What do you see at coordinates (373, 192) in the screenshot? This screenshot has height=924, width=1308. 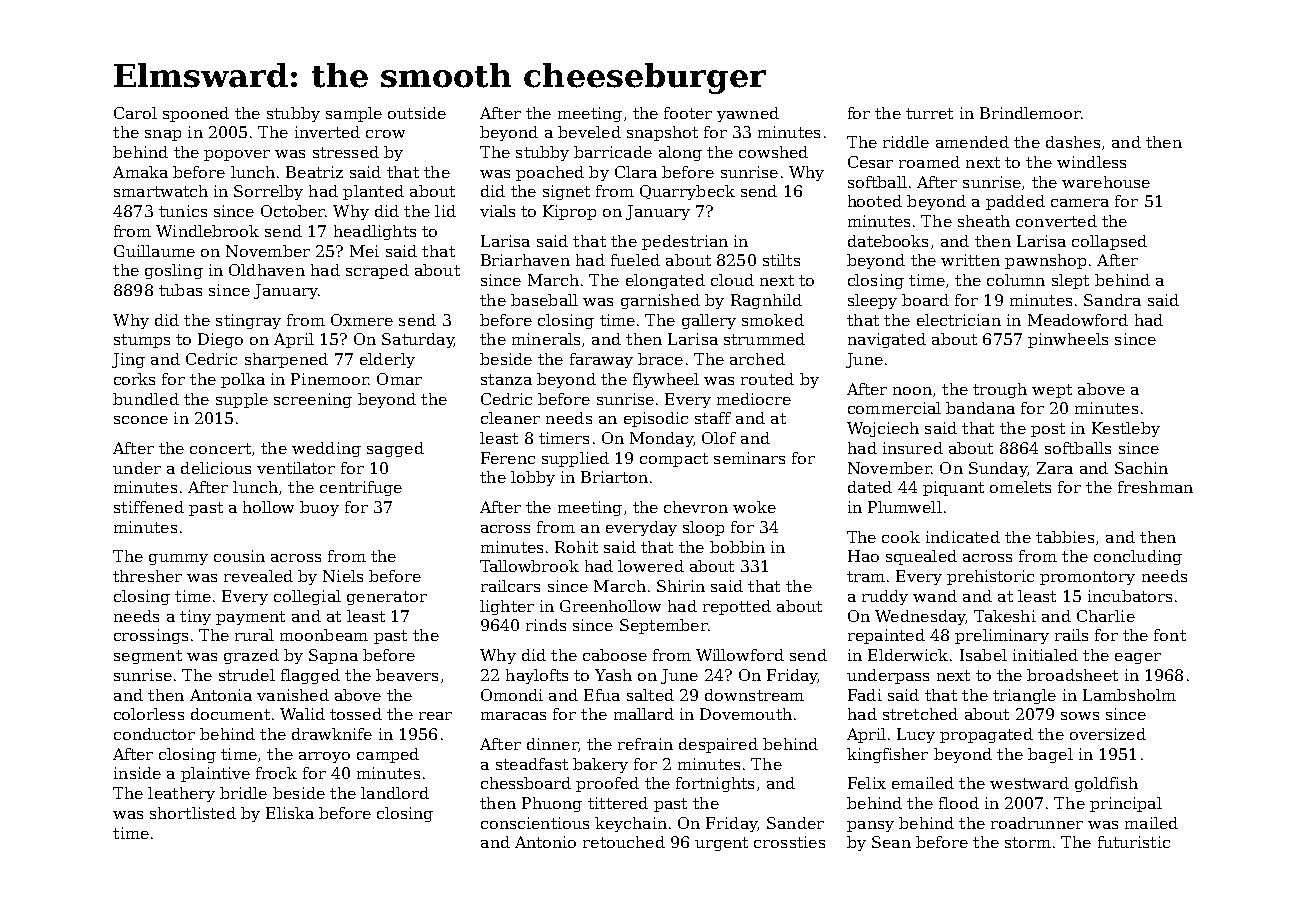 I see `planted` at bounding box center [373, 192].
